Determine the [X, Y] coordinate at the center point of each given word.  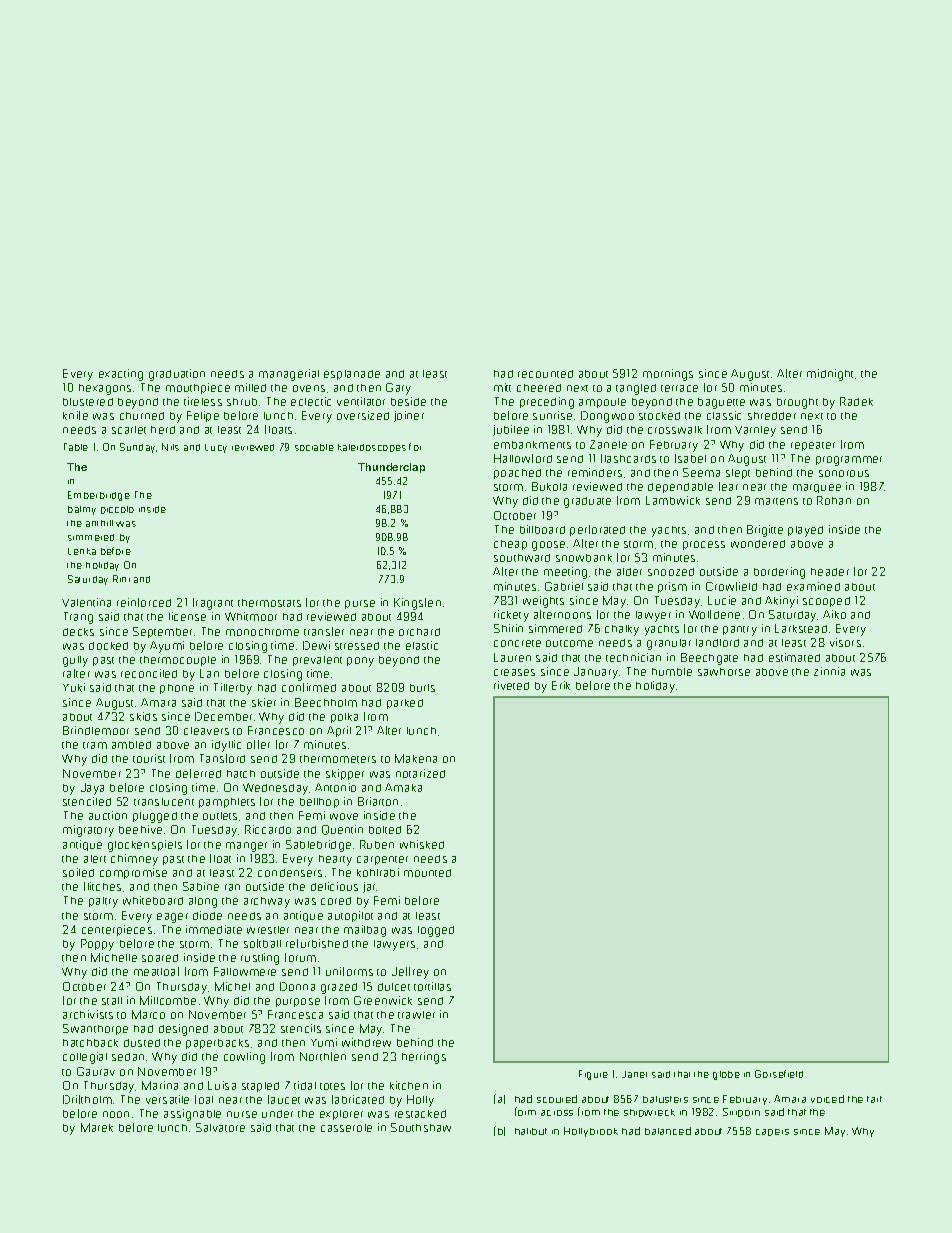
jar [370, 887]
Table [76, 447]
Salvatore [220, 1127]
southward [522, 558]
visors [845, 642]
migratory [88, 831]
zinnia [829, 671]
